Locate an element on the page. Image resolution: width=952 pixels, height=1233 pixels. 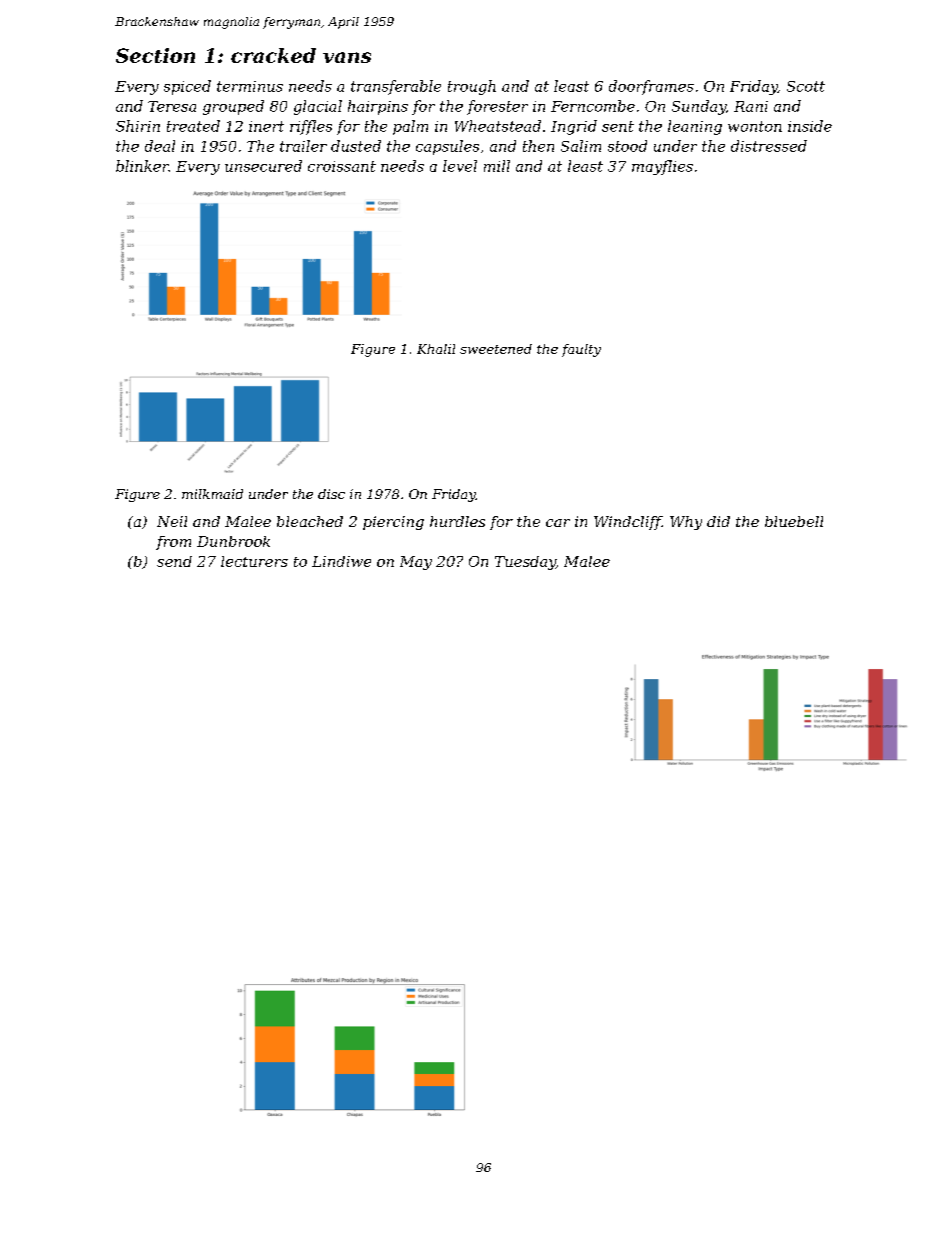
sweetened is located at coordinates (496, 349).
